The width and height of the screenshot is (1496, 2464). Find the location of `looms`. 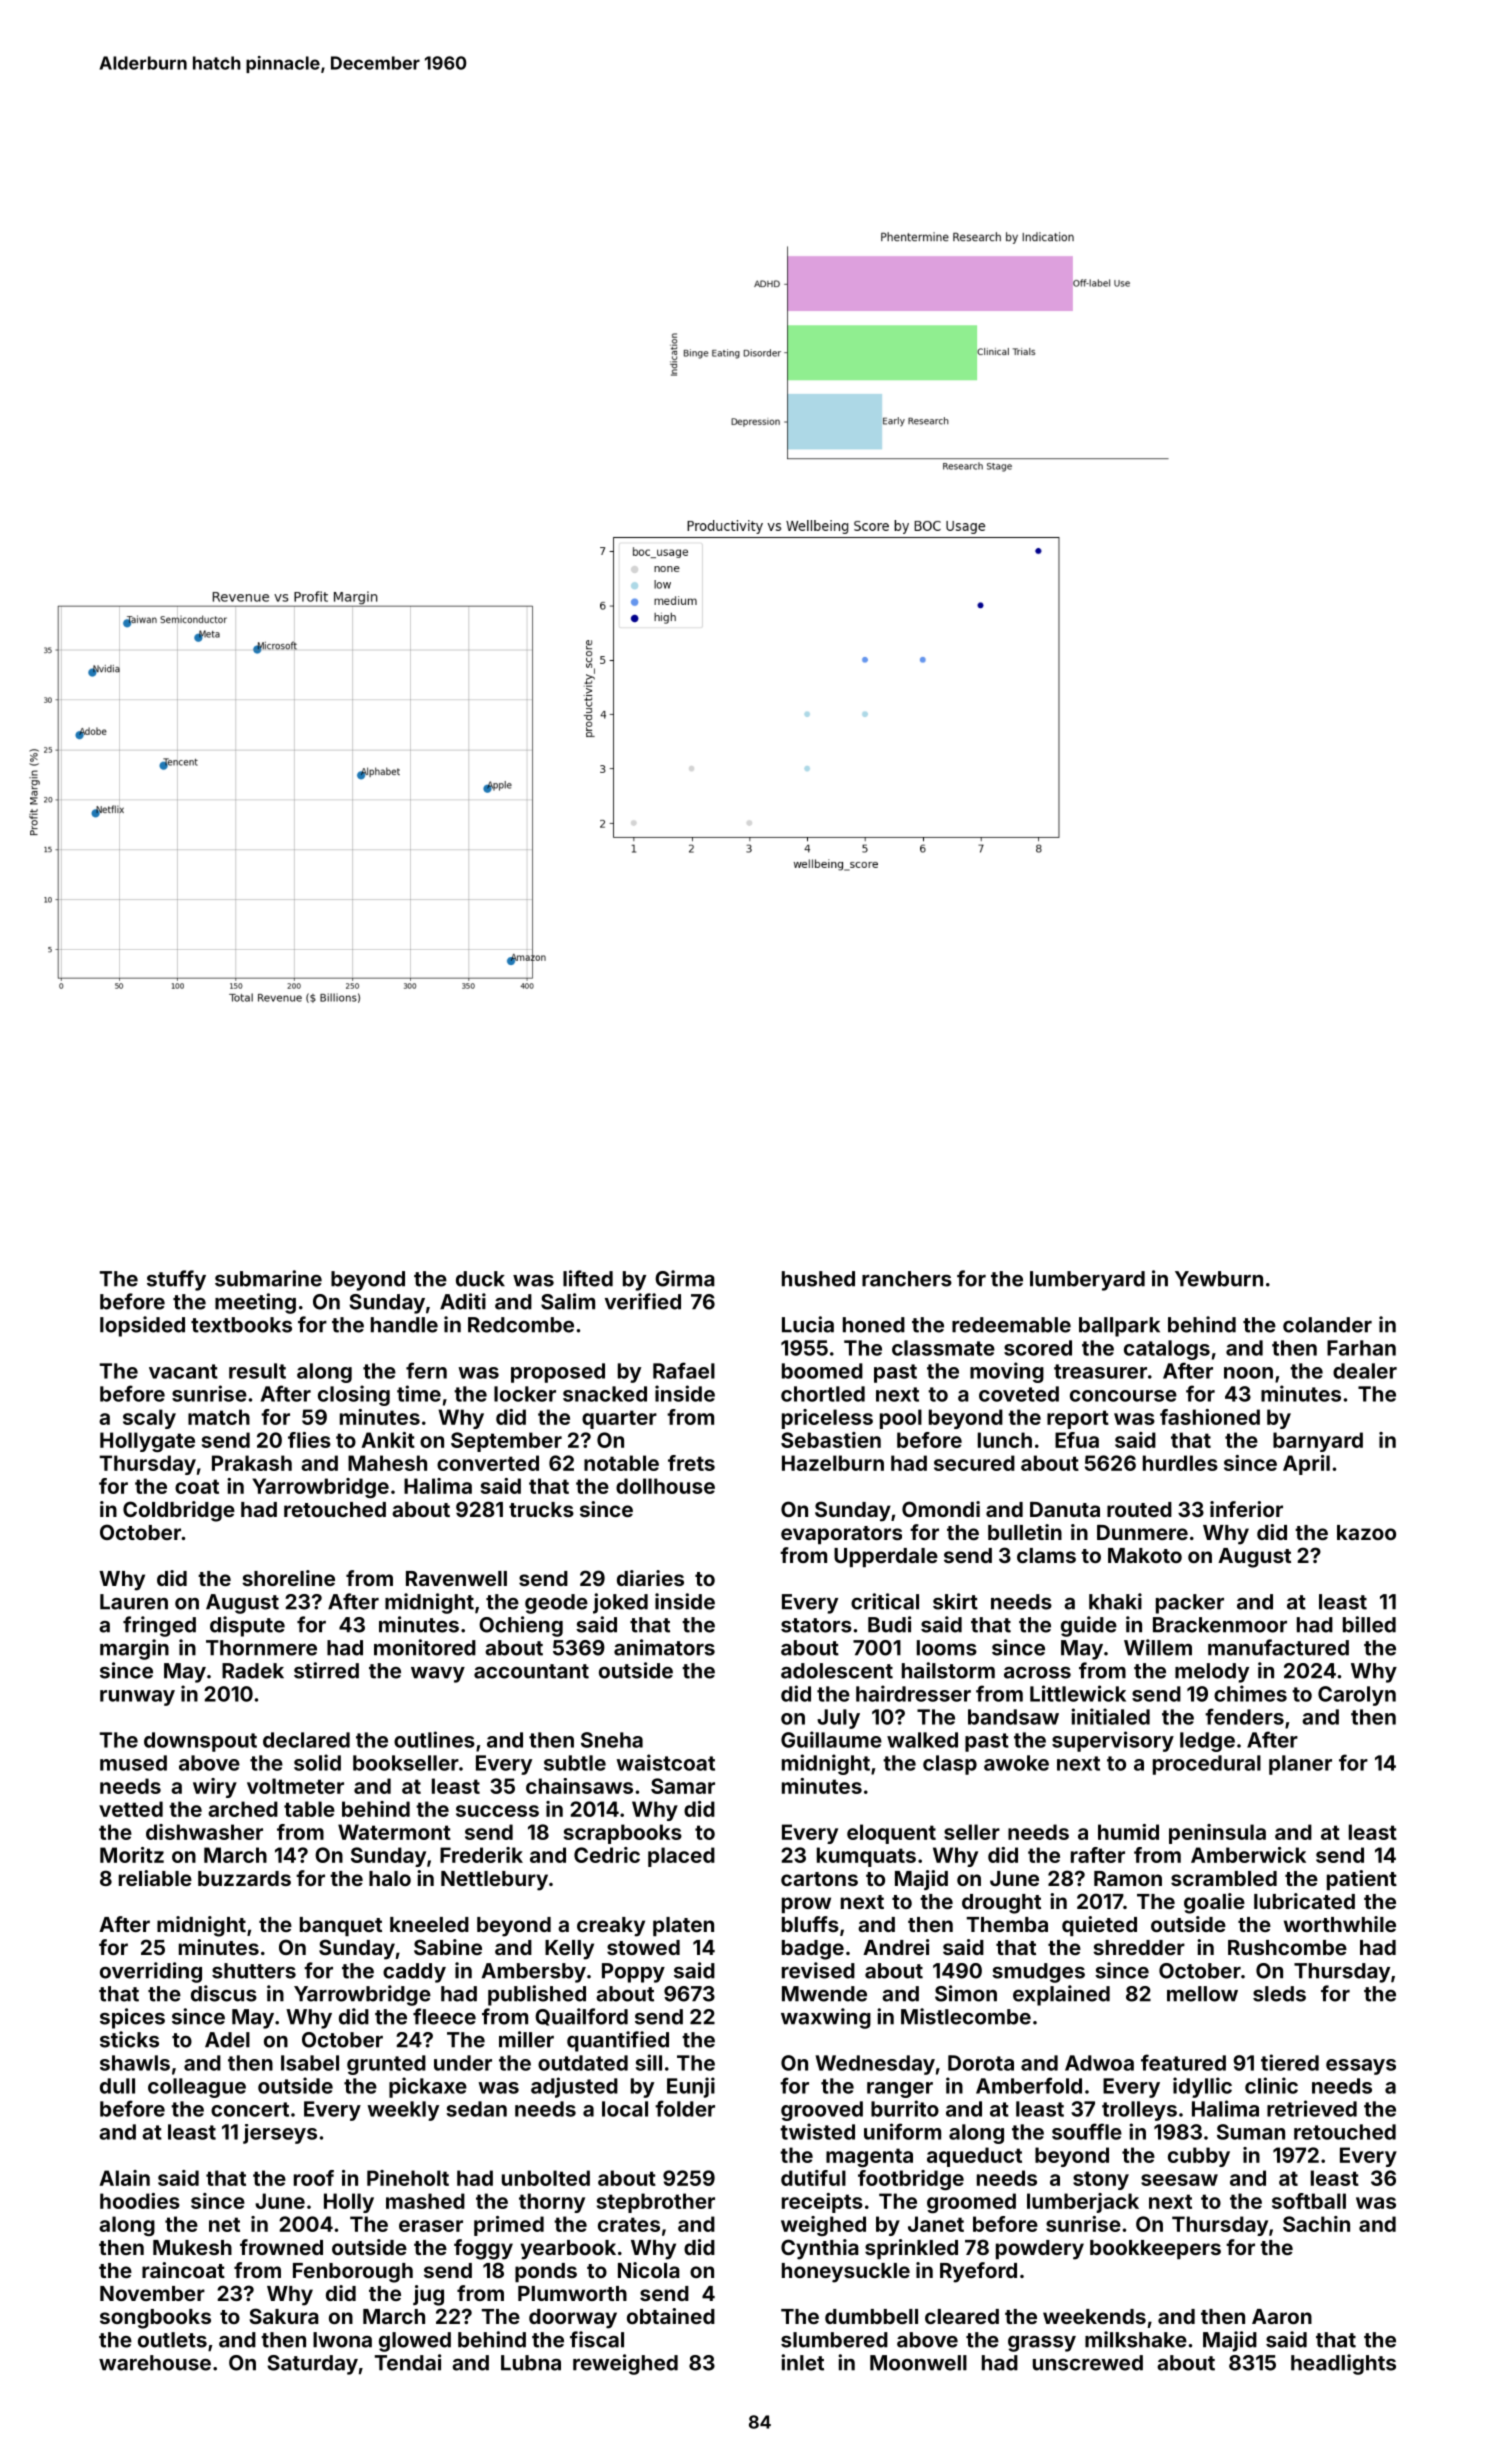

looms is located at coordinates (947, 1648).
